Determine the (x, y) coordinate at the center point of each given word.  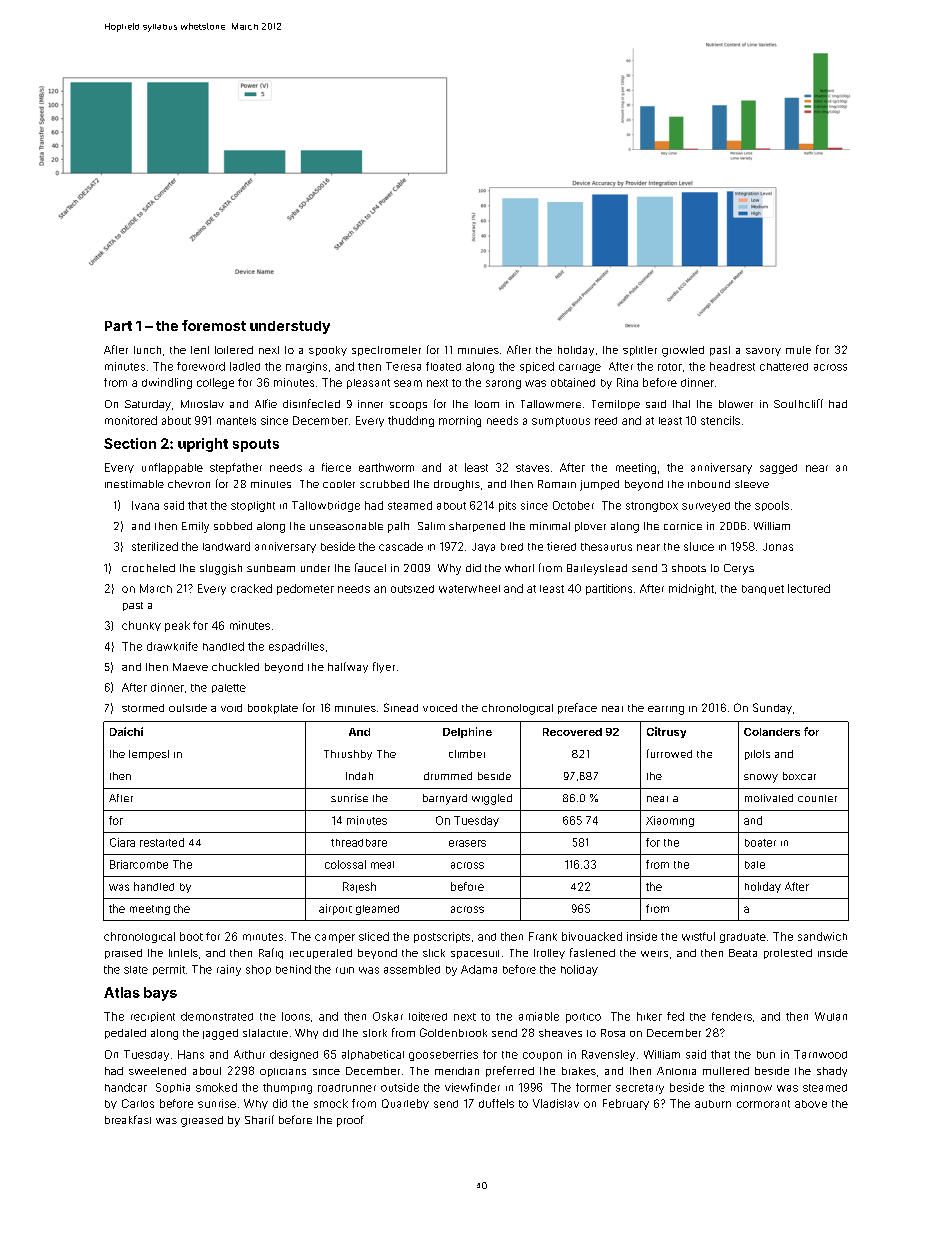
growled (683, 351)
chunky (141, 626)
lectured (809, 588)
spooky (328, 351)
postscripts (442, 937)
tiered (561, 546)
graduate (743, 938)
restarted (162, 842)
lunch (147, 350)
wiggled (492, 799)
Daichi (126, 731)
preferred (510, 1071)
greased (202, 1121)
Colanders (772, 732)
